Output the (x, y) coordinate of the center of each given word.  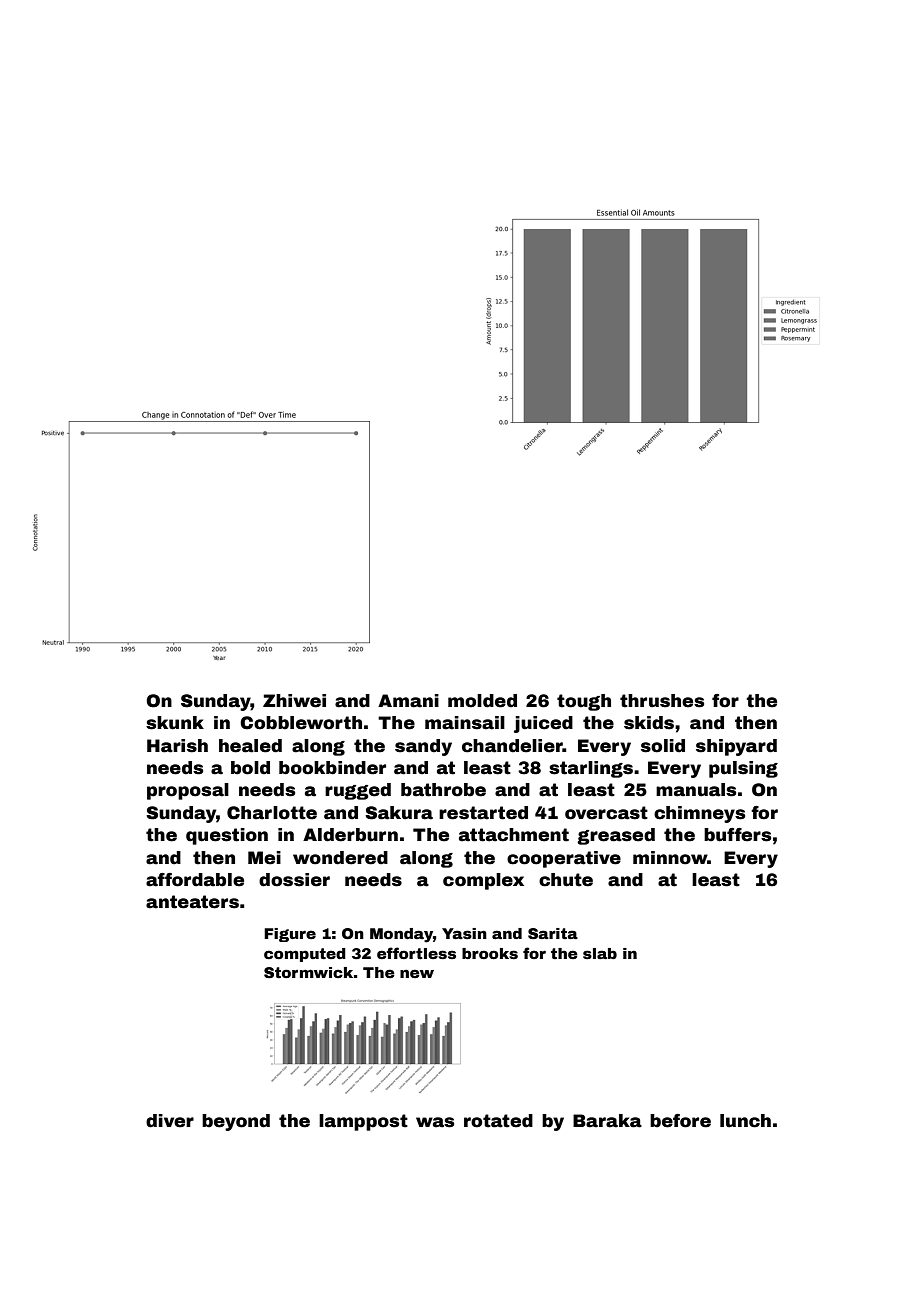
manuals (696, 790)
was (435, 1122)
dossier (294, 880)
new (417, 973)
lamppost (363, 1122)
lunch (745, 1121)
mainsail (465, 723)
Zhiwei (294, 701)
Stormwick (309, 972)
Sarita (553, 933)
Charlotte (272, 813)
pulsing (743, 769)
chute (566, 880)
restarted (483, 813)
